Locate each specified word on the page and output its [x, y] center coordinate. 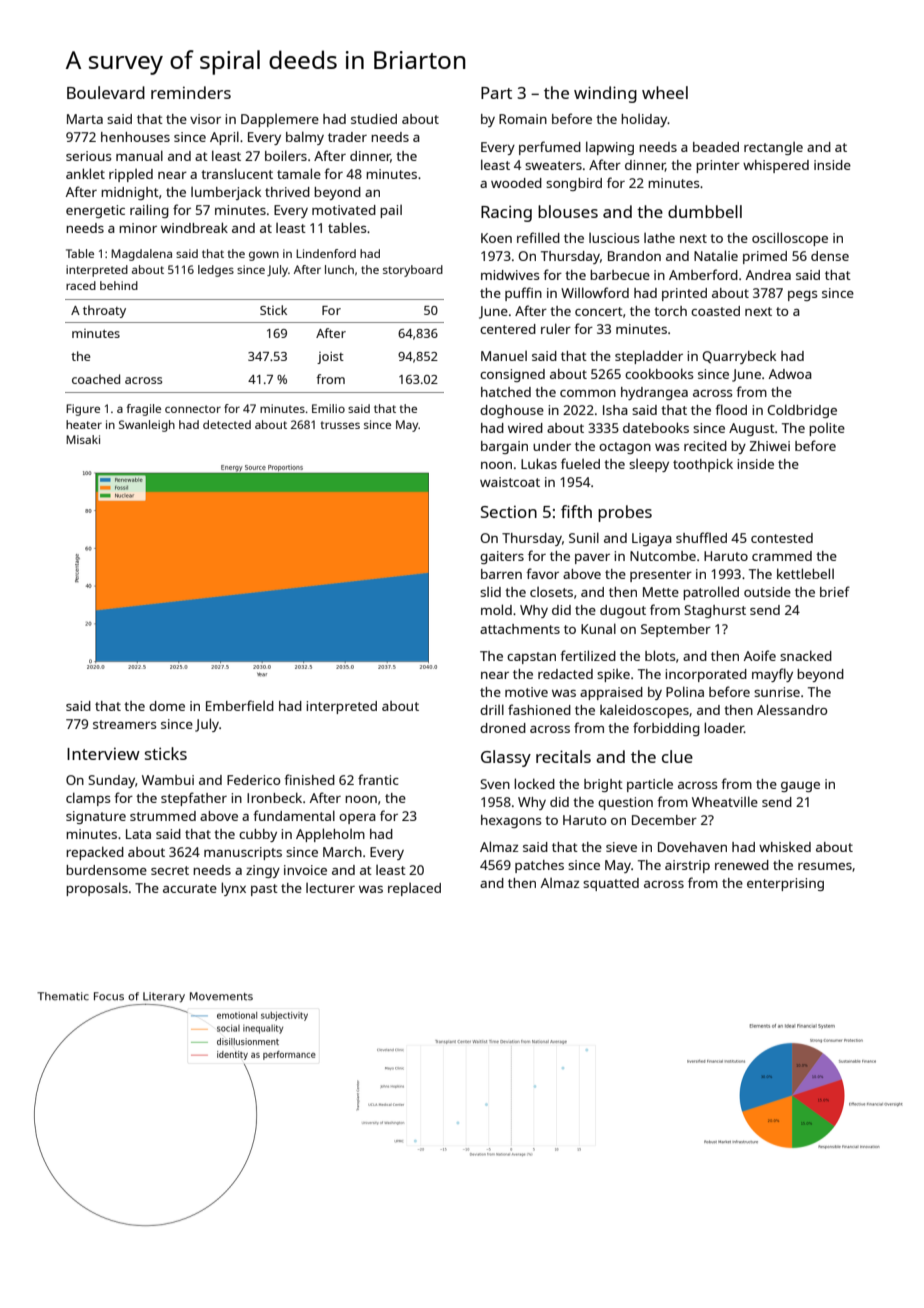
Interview [103, 753]
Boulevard [106, 92]
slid [490, 592]
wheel [665, 92]
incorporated [706, 675]
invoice [305, 870]
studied [374, 119]
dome [167, 706]
